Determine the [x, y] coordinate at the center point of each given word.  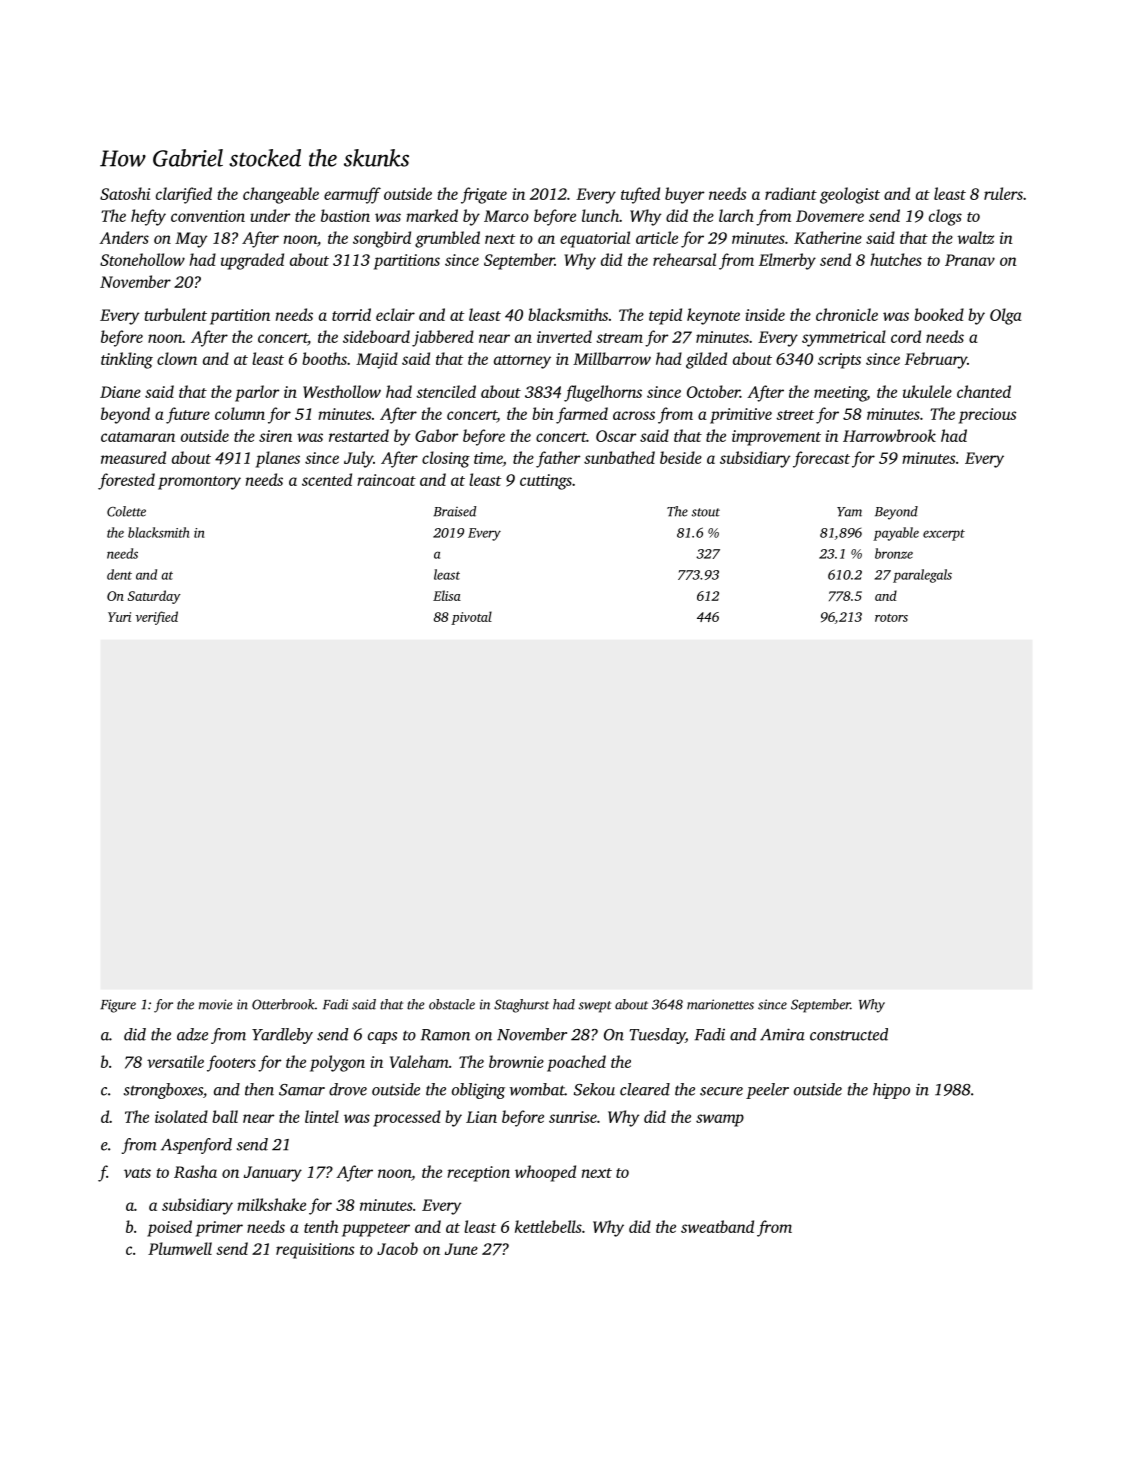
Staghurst [521, 1006]
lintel [322, 1116]
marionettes [720, 1004]
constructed [849, 1034]
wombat [537, 1089]
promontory [199, 483]
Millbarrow [612, 358]
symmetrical [844, 338]
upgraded [252, 261]
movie [215, 1004]
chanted [984, 391]
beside [681, 457]
